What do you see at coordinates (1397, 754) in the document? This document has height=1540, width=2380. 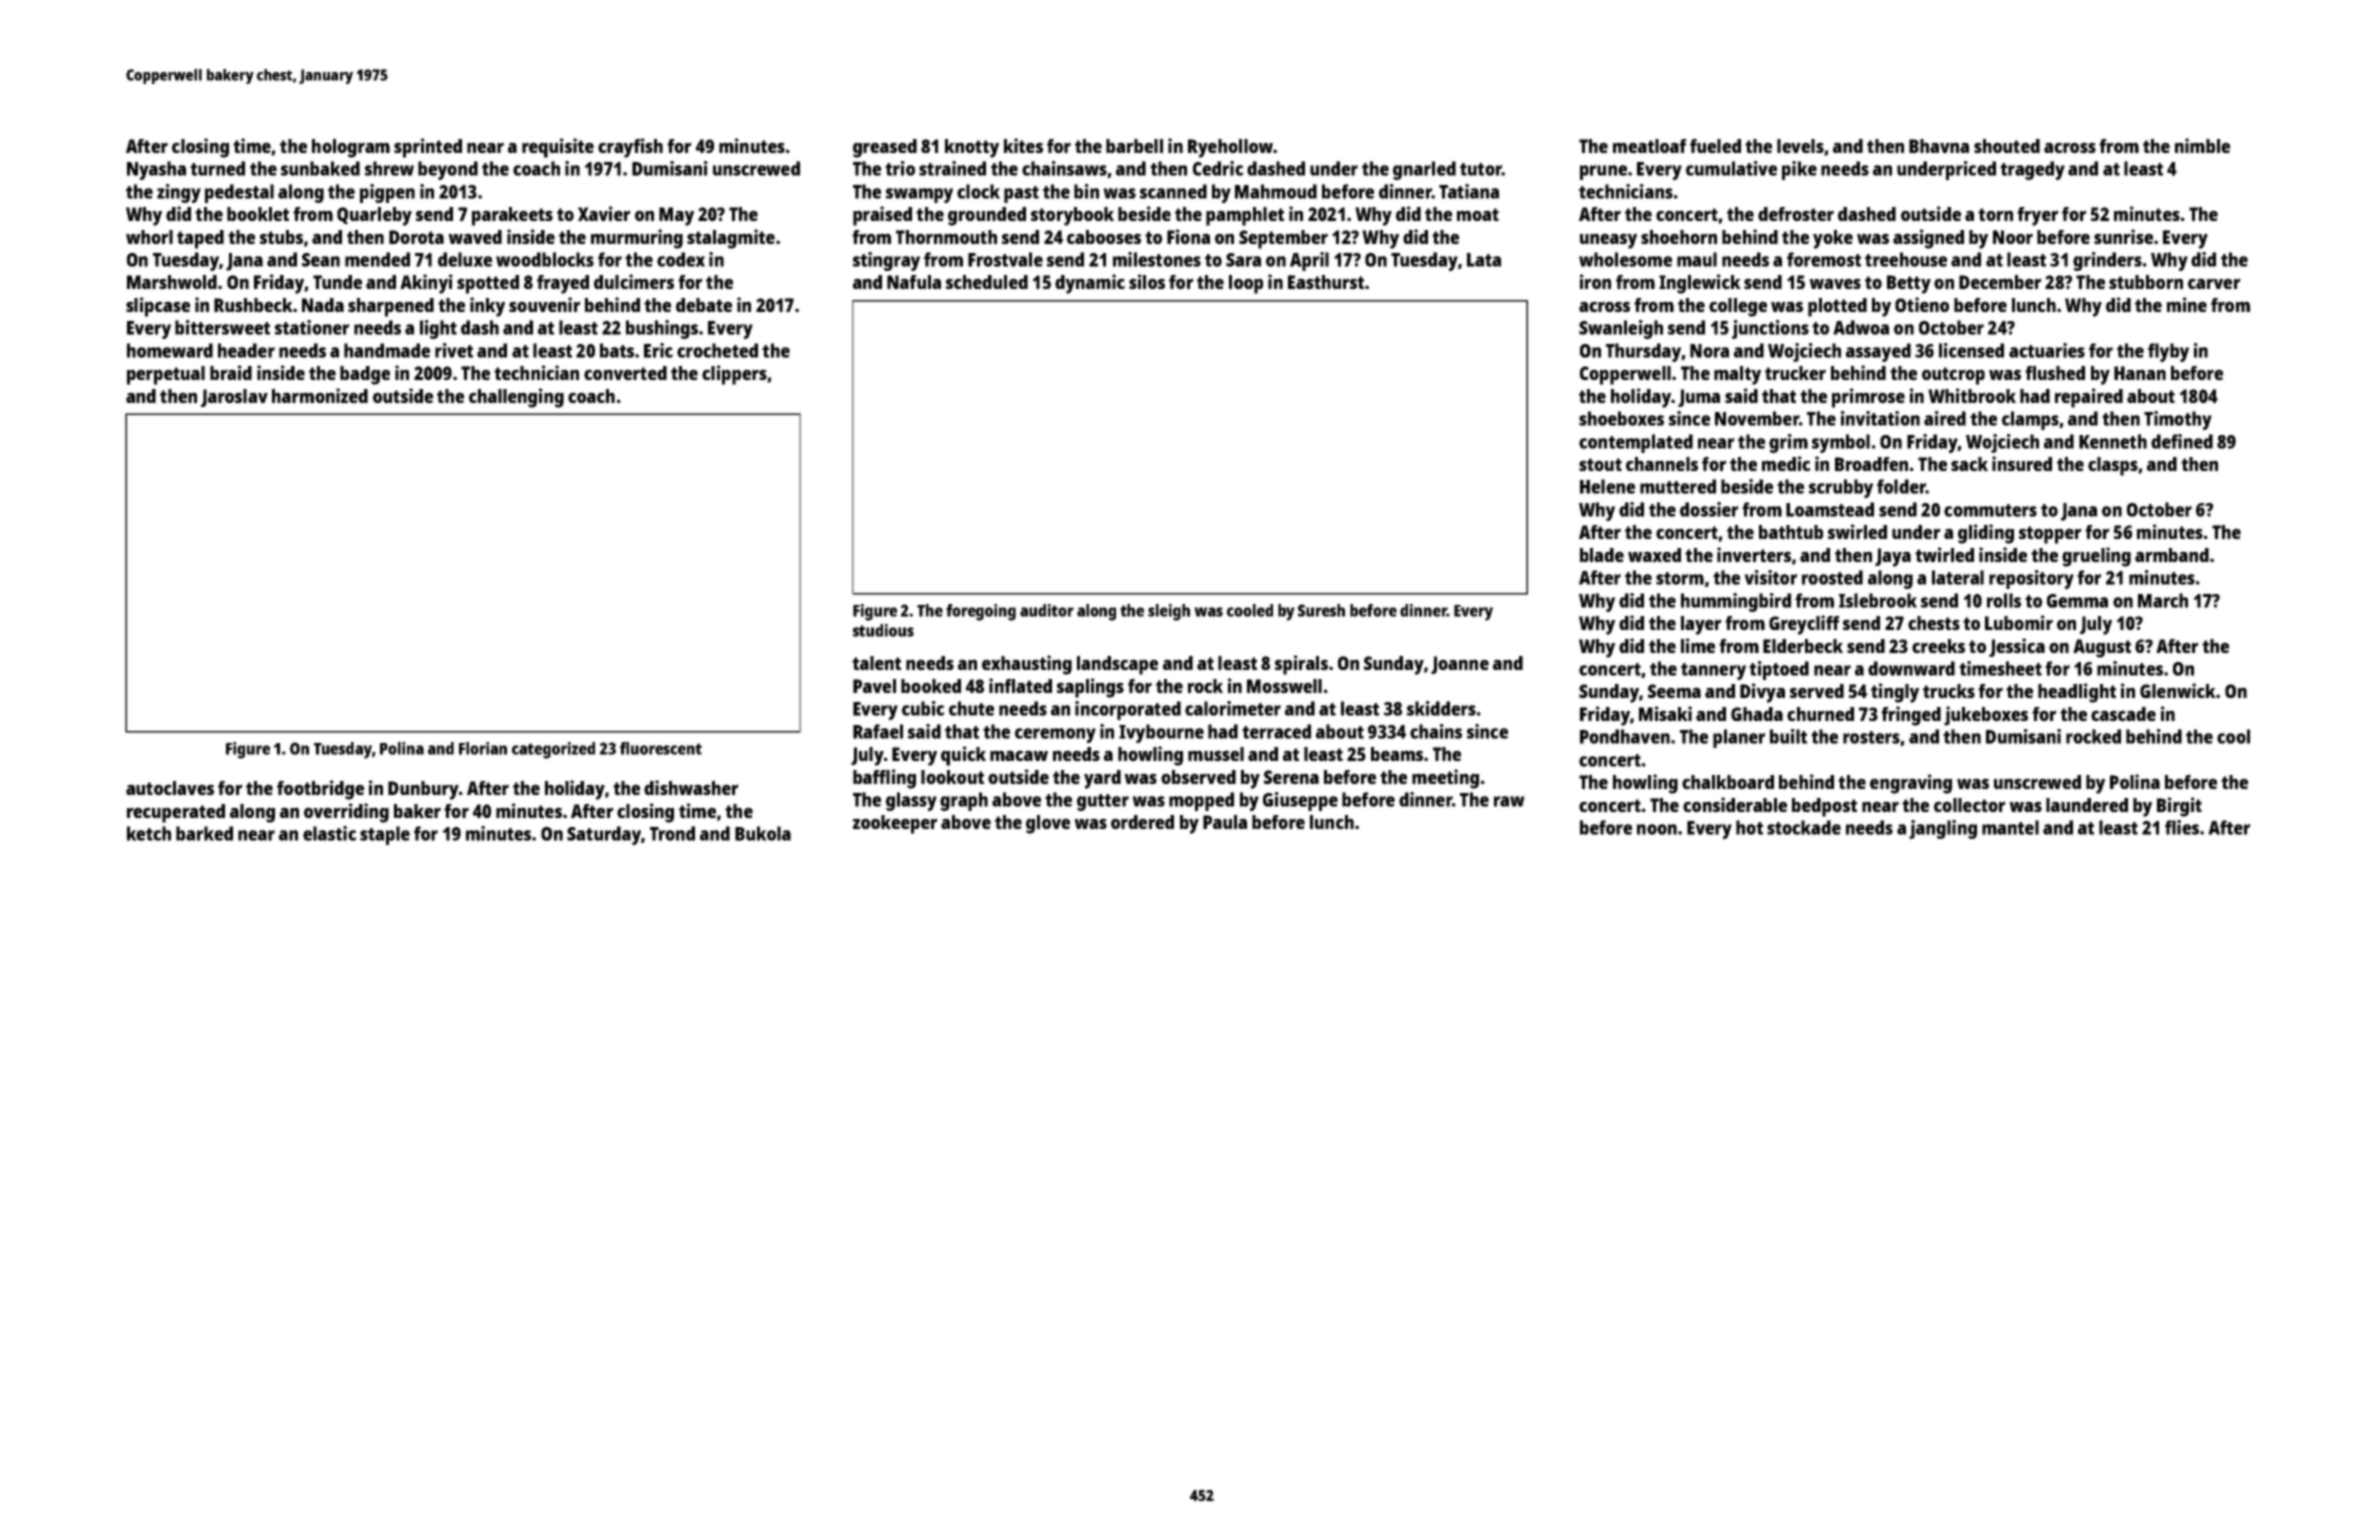 I see `beams` at bounding box center [1397, 754].
